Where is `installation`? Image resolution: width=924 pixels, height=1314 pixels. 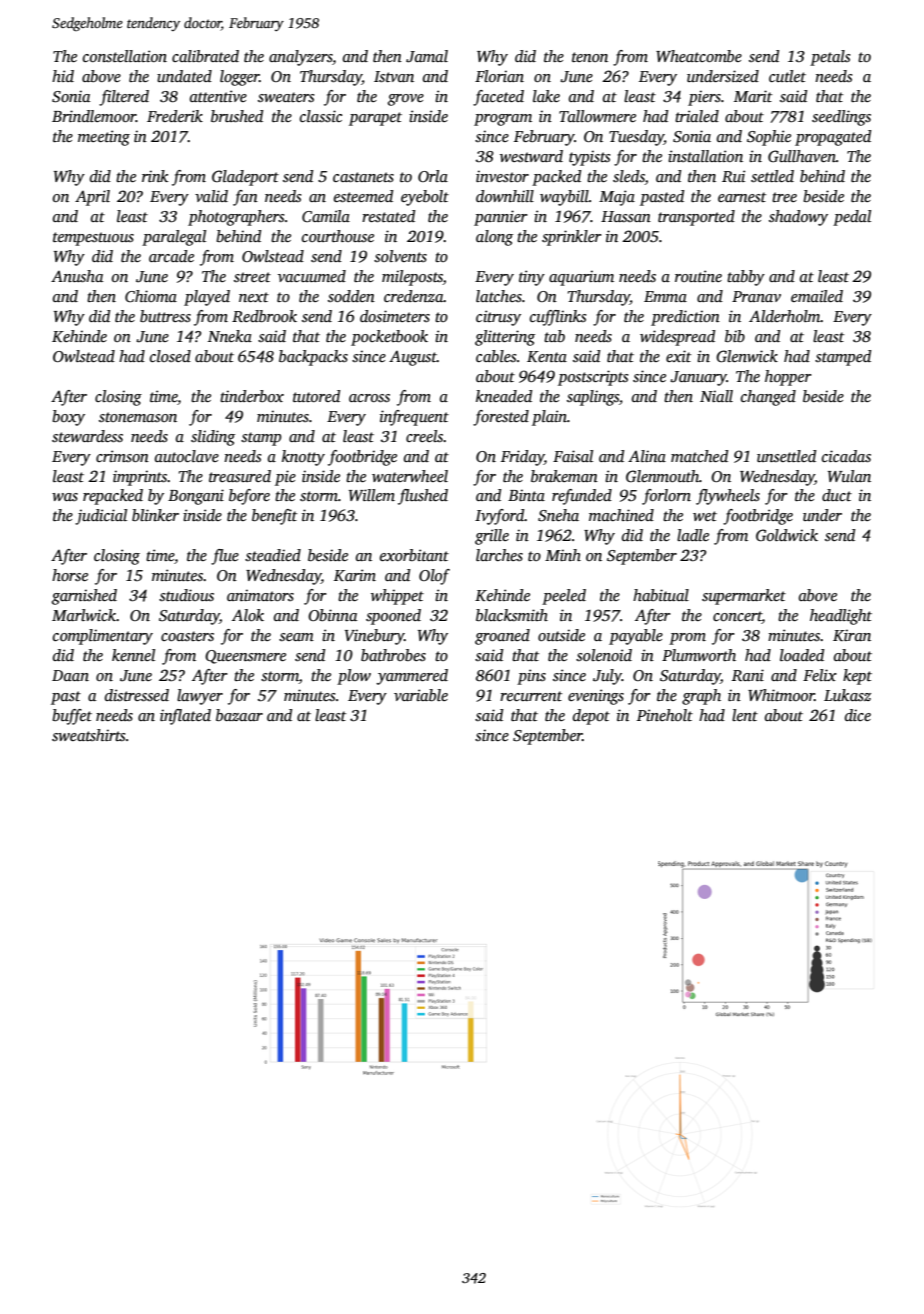
installation is located at coordinates (705, 156).
